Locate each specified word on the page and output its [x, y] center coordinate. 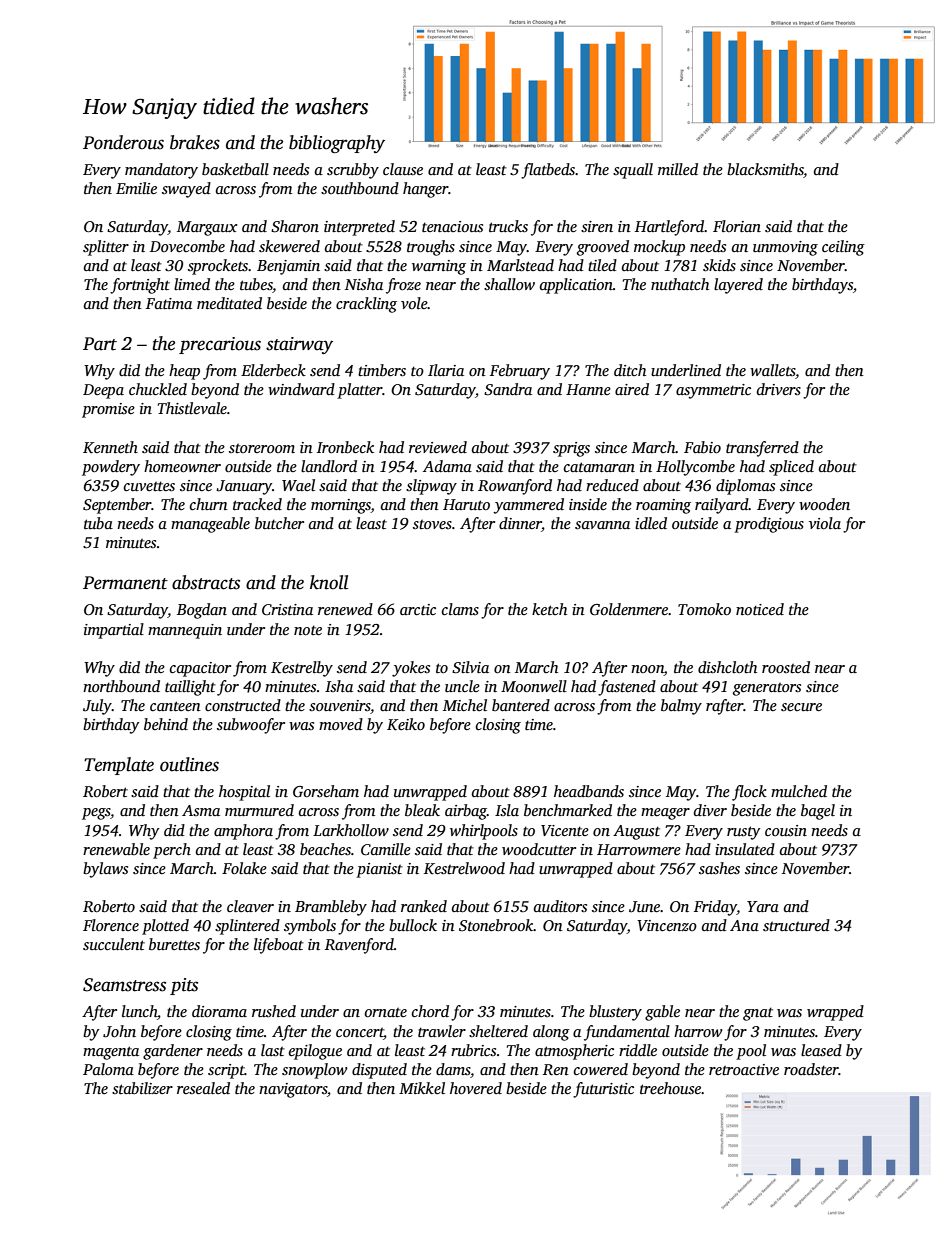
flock [749, 793]
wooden [824, 504]
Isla [507, 810]
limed [192, 284]
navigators [293, 1090]
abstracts [206, 582]
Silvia [470, 667]
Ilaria [446, 370]
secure [801, 707]
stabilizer [142, 1088]
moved [341, 724]
